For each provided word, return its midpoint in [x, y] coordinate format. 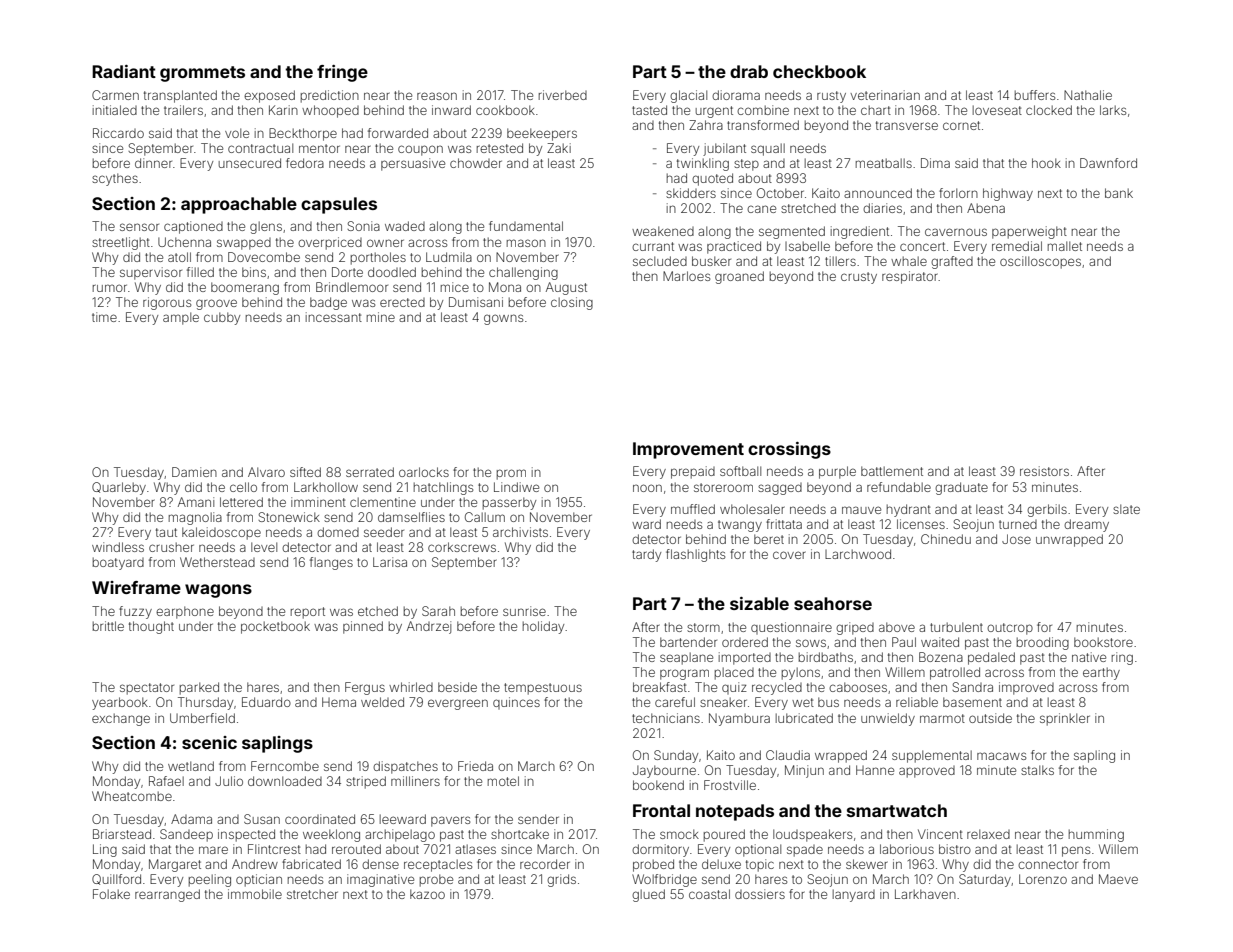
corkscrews [462, 547]
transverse [907, 125]
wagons [218, 591]
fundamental [526, 226]
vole [237, 133]
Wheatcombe [132, 796]
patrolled [955, 673]
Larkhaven [925, 894]
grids [561, 880]
